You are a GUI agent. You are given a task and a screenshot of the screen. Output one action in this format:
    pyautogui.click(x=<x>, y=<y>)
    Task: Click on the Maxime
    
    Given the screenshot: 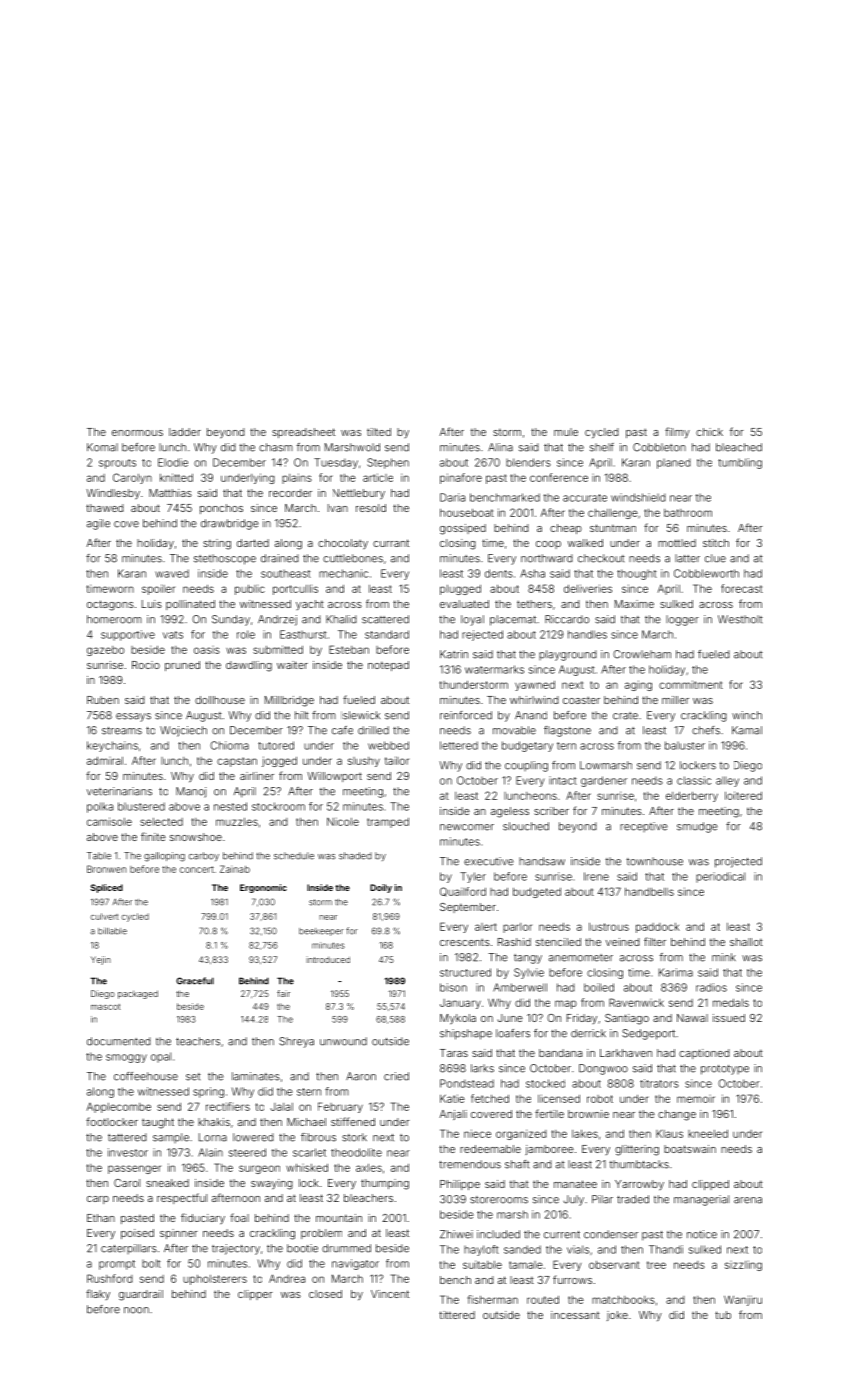 What is the action you would take?
    pyautogui.click(x=634, y=604)
